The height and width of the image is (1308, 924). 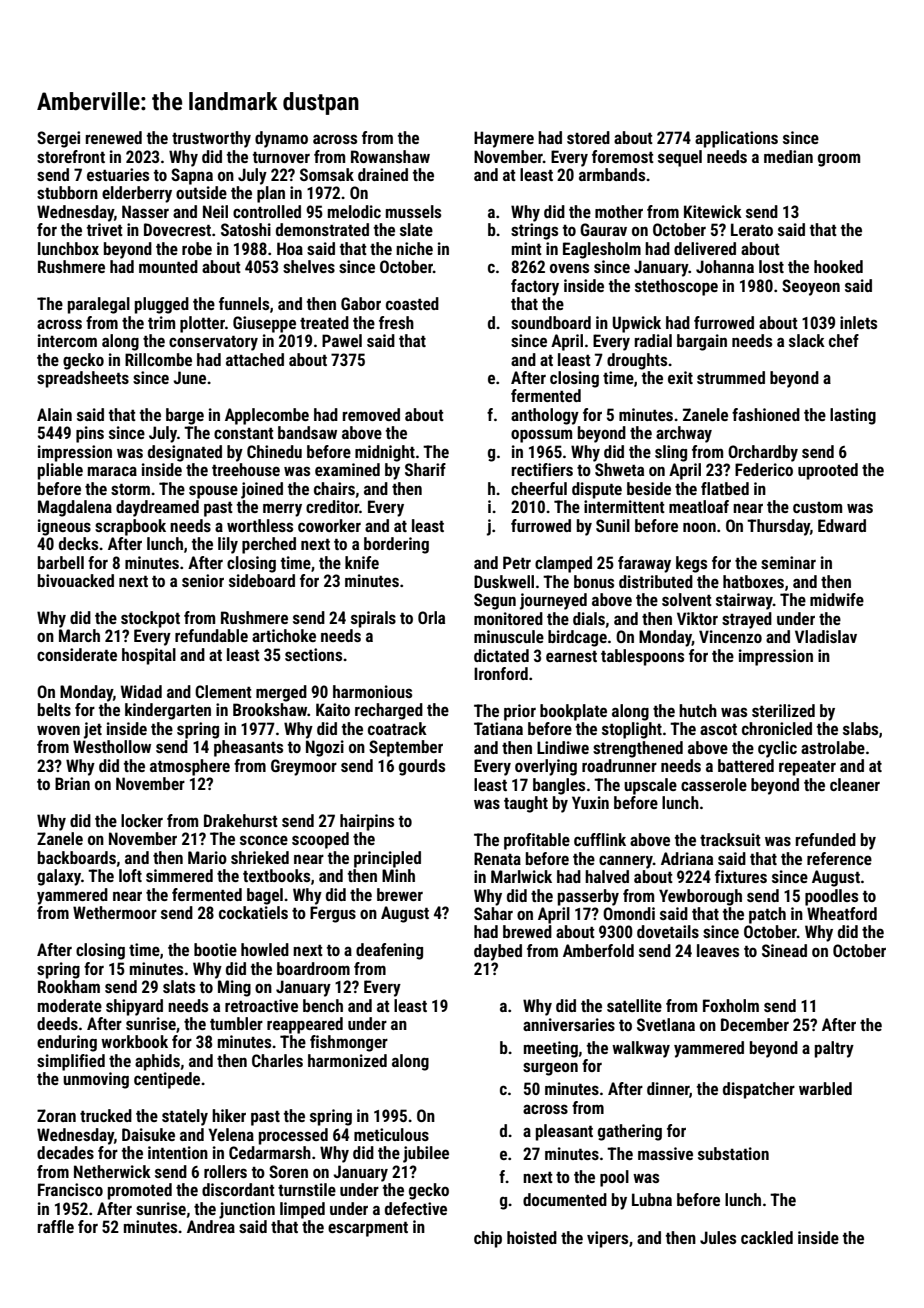 I want to click on barbell, so click(x=61, y=562).
